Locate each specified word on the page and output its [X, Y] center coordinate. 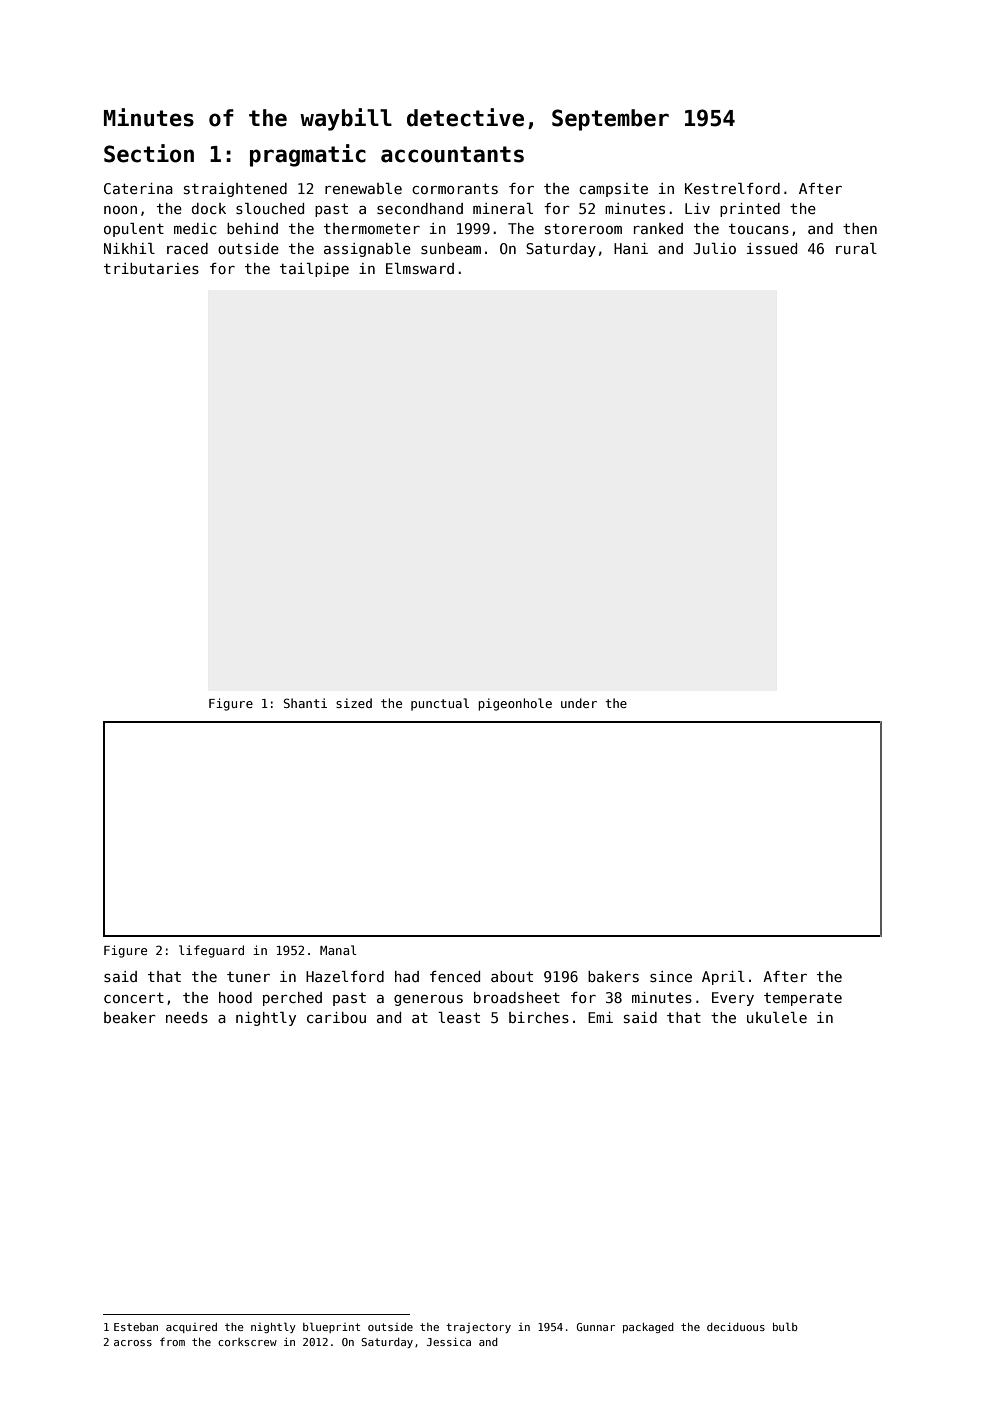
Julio [714, 248]
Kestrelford [732, 188]
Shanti [305, 703]
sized [354, 703]
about [512, 976]
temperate [803, 999]
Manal [338, 950]
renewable [363, 188]
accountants [452, 154]
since [671, 976]
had [407, 976]
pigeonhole [515, 704]
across [133, 1343]
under [579, 703]
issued [772, 248]
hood [235, 997]
